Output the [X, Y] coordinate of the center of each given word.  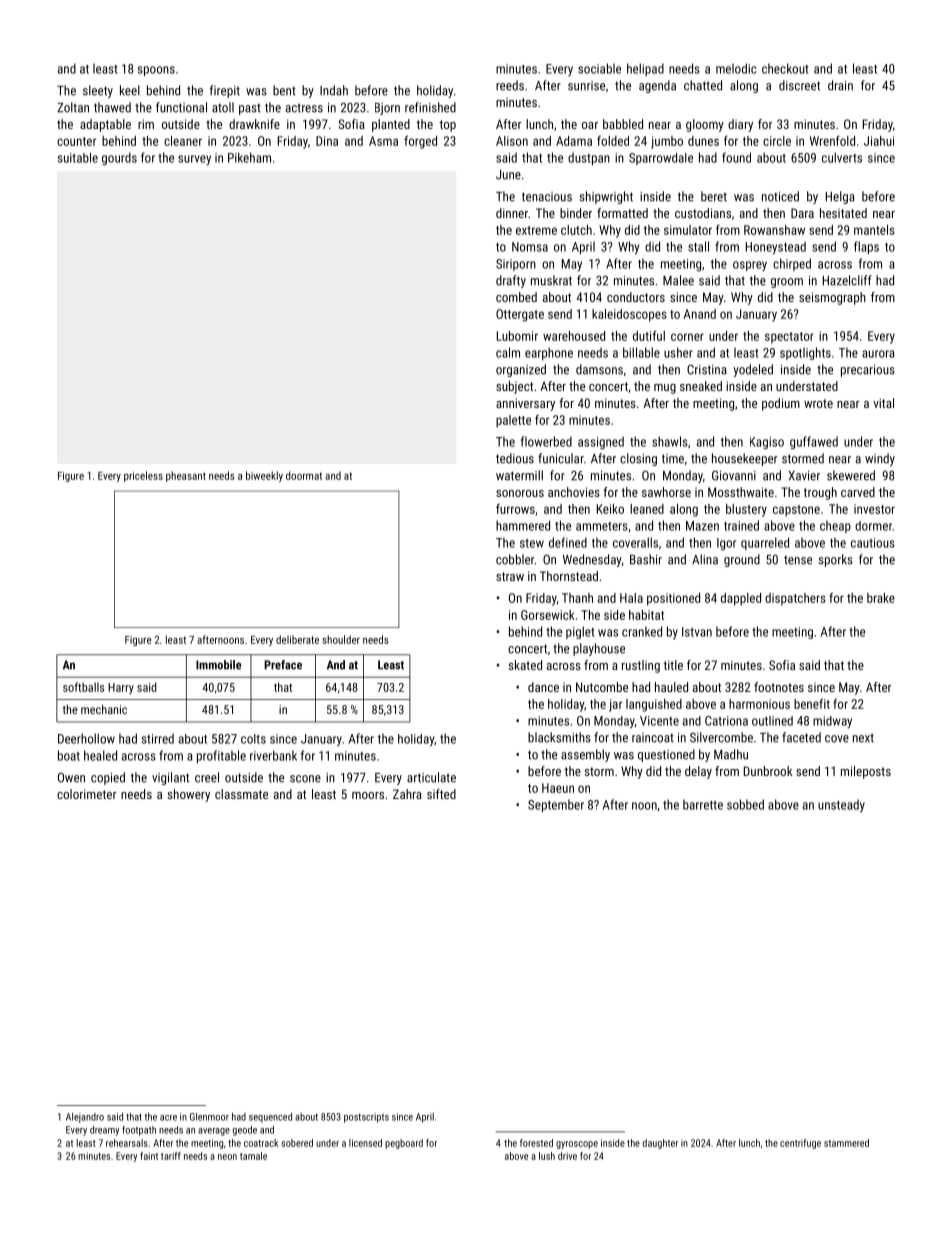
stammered [846, 1143]
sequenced [270, 1118]
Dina [327, 141]
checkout [785, 68]
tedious [515, 458]
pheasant [186, 476]
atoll [223, 107]
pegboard [404, 1144]
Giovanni [734, 475]
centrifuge [800, 1144]
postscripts [366, 1118]
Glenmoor [209, 1117]
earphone [549, 353]
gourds [119, 158]
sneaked [701, 386]
